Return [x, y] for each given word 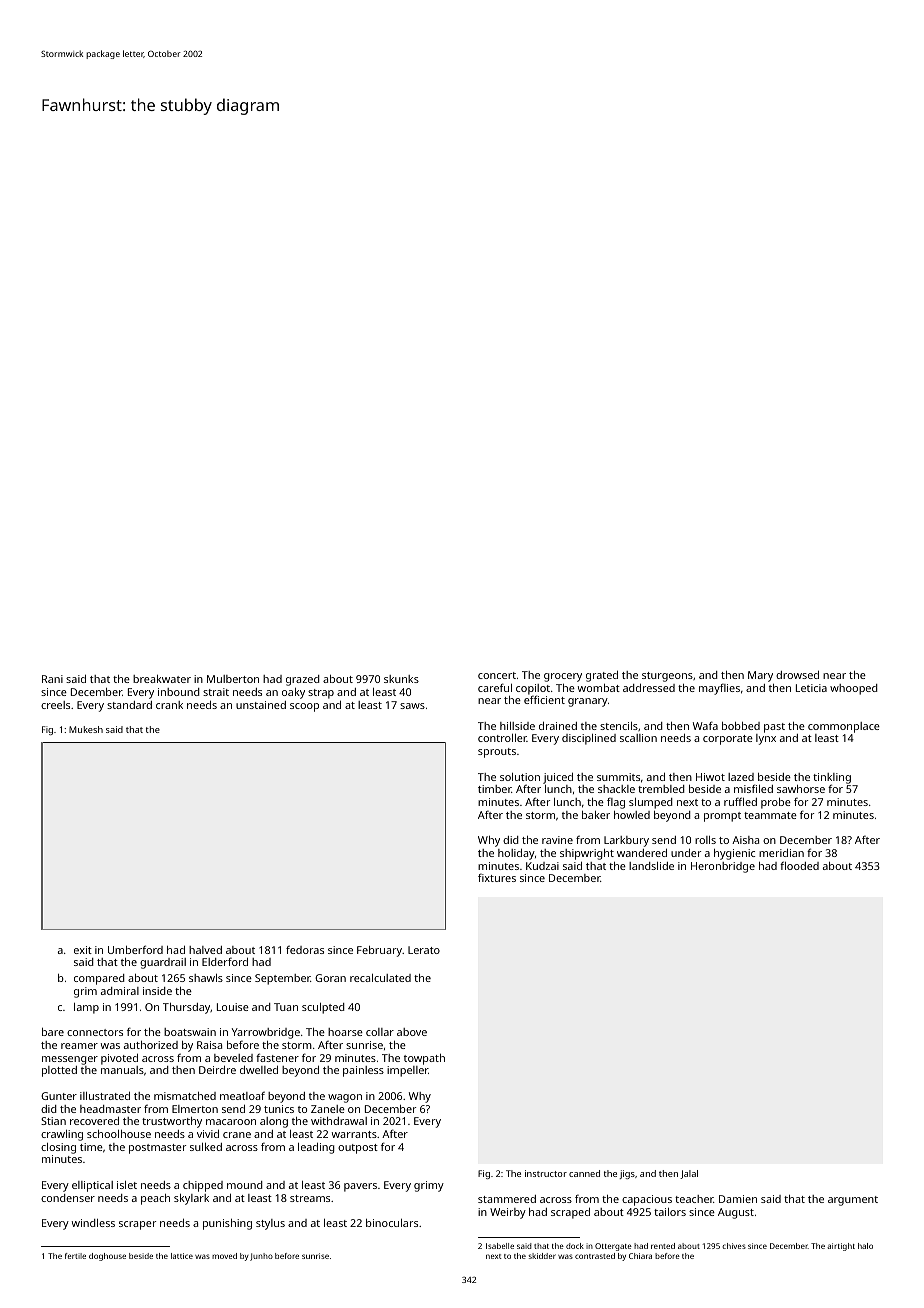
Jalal [689, 1174]
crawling [62, 1135]
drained [558, 725]
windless [93, 1223]
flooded [799, 865]
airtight [841, 1247]
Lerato [424, 950]
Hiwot [710, 777]
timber [495, 789]
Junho [261, 1257]
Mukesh [86, 729]
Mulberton [233, 679]
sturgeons [667, 677]
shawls [206, 978]
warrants [354, 1134]
